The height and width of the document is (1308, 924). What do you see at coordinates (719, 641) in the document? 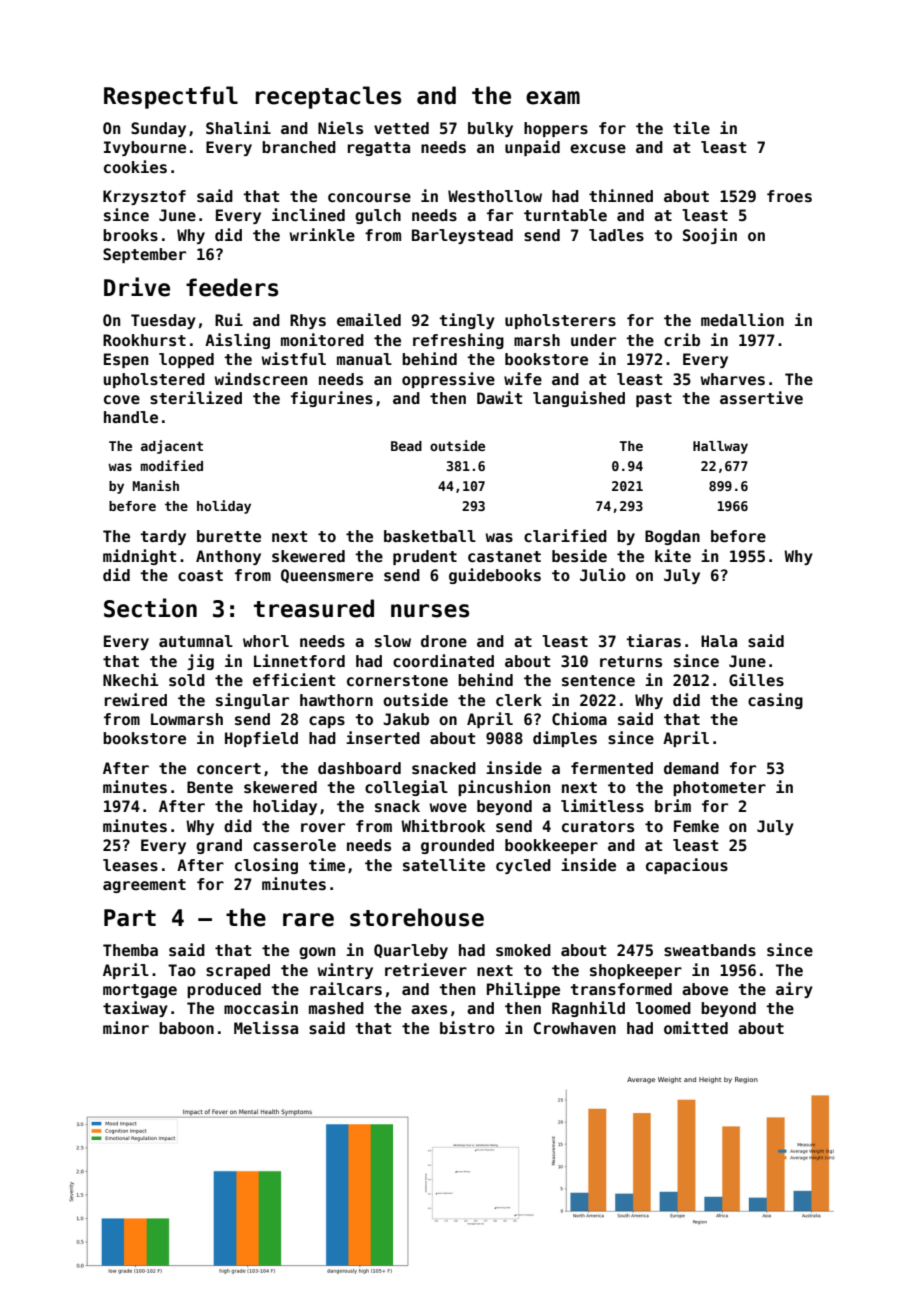
I see `Hala` at bounding box center [719, 641].
